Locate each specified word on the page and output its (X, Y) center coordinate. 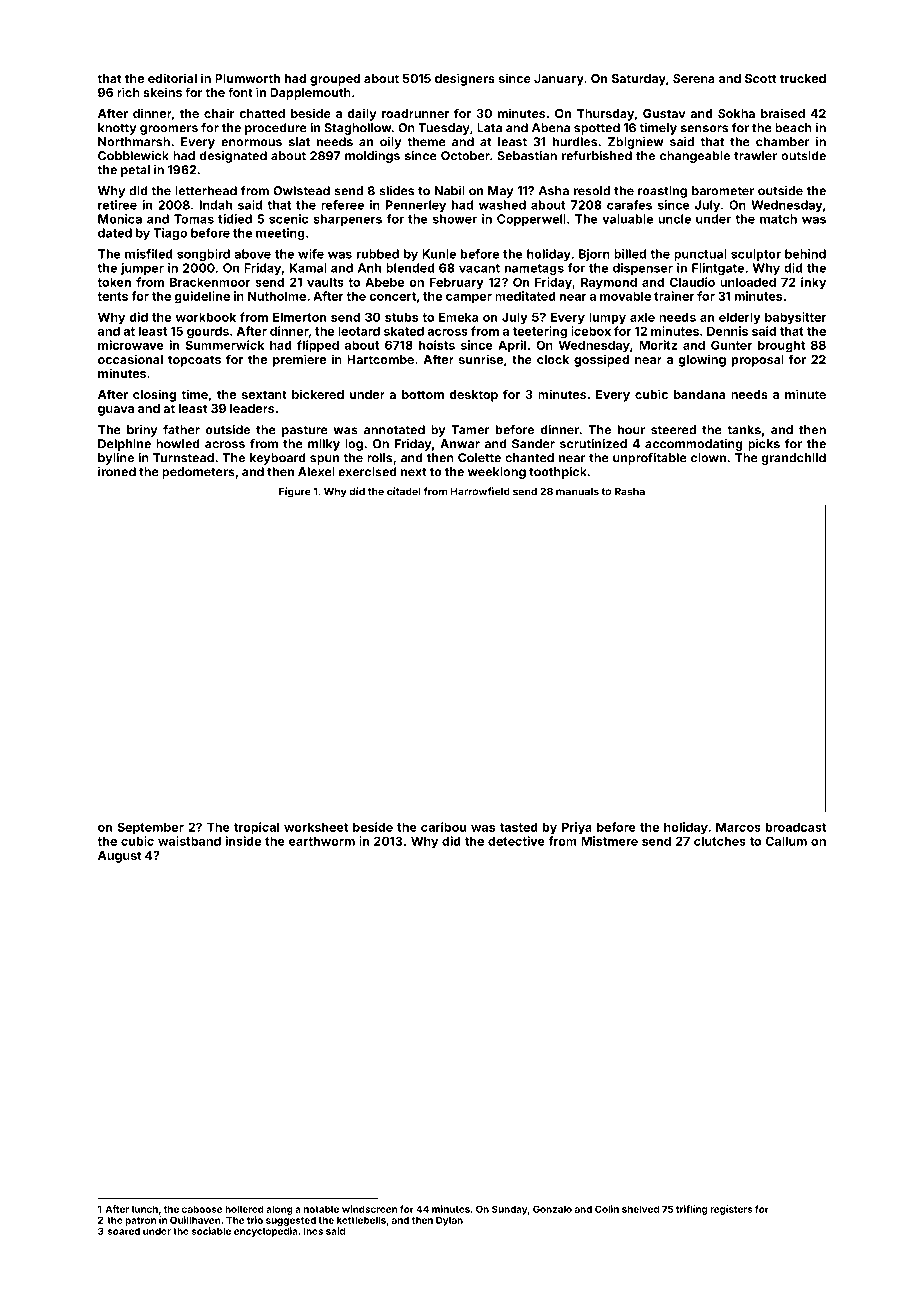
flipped (318, 346)
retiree (117, 205)
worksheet (316, 827)
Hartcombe (380, 359)
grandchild (794, 459)
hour (631, 430)
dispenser (643, 269)
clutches (720, 841)
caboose (202, 1209)
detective (516, 841)
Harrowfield (480, 491)
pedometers (198, 473)
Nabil (450, 191)
